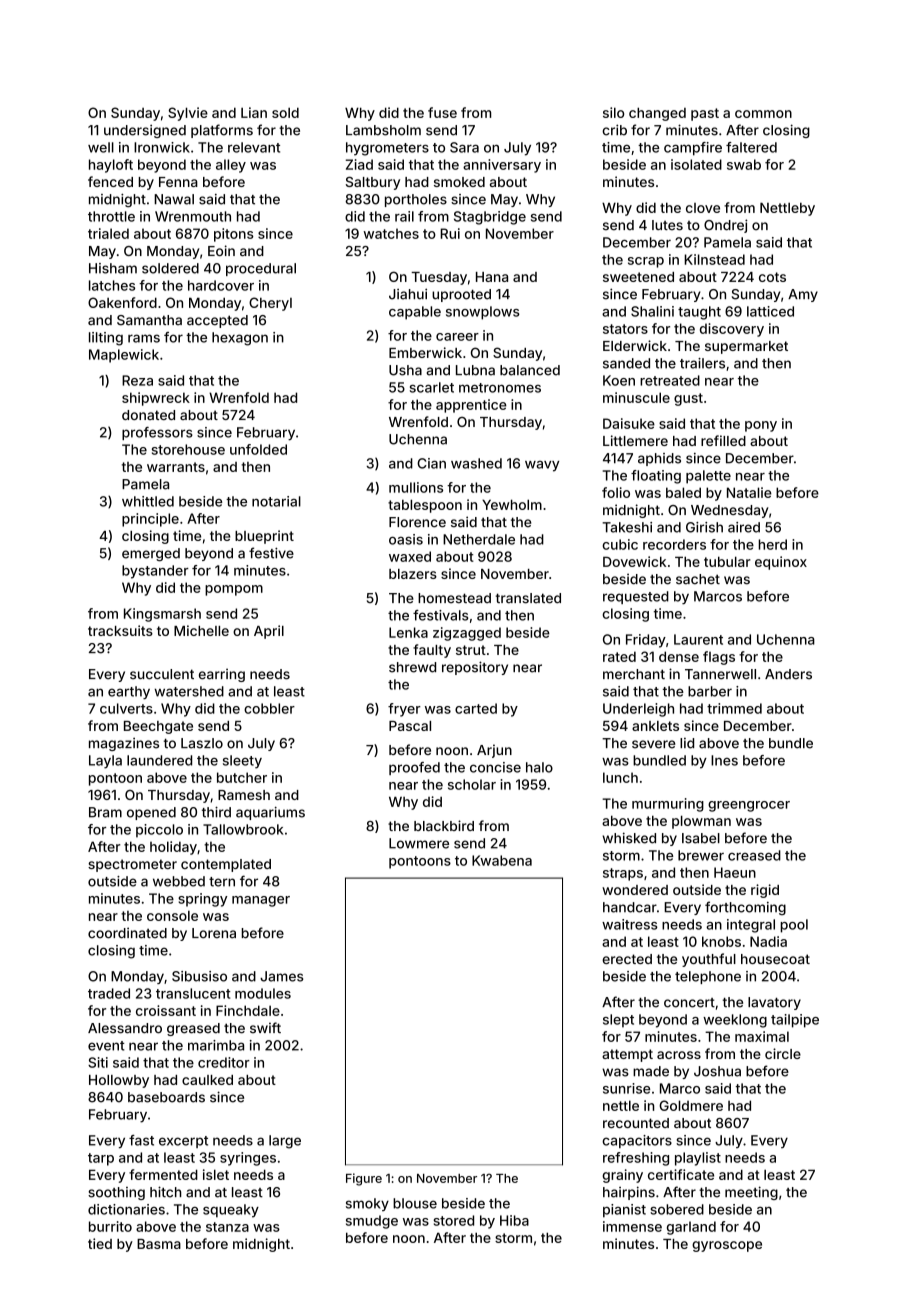 This document has height=1316, width=908. Describe the element at coordinates (254, 112) in the document. I see `Lian` at that location.
